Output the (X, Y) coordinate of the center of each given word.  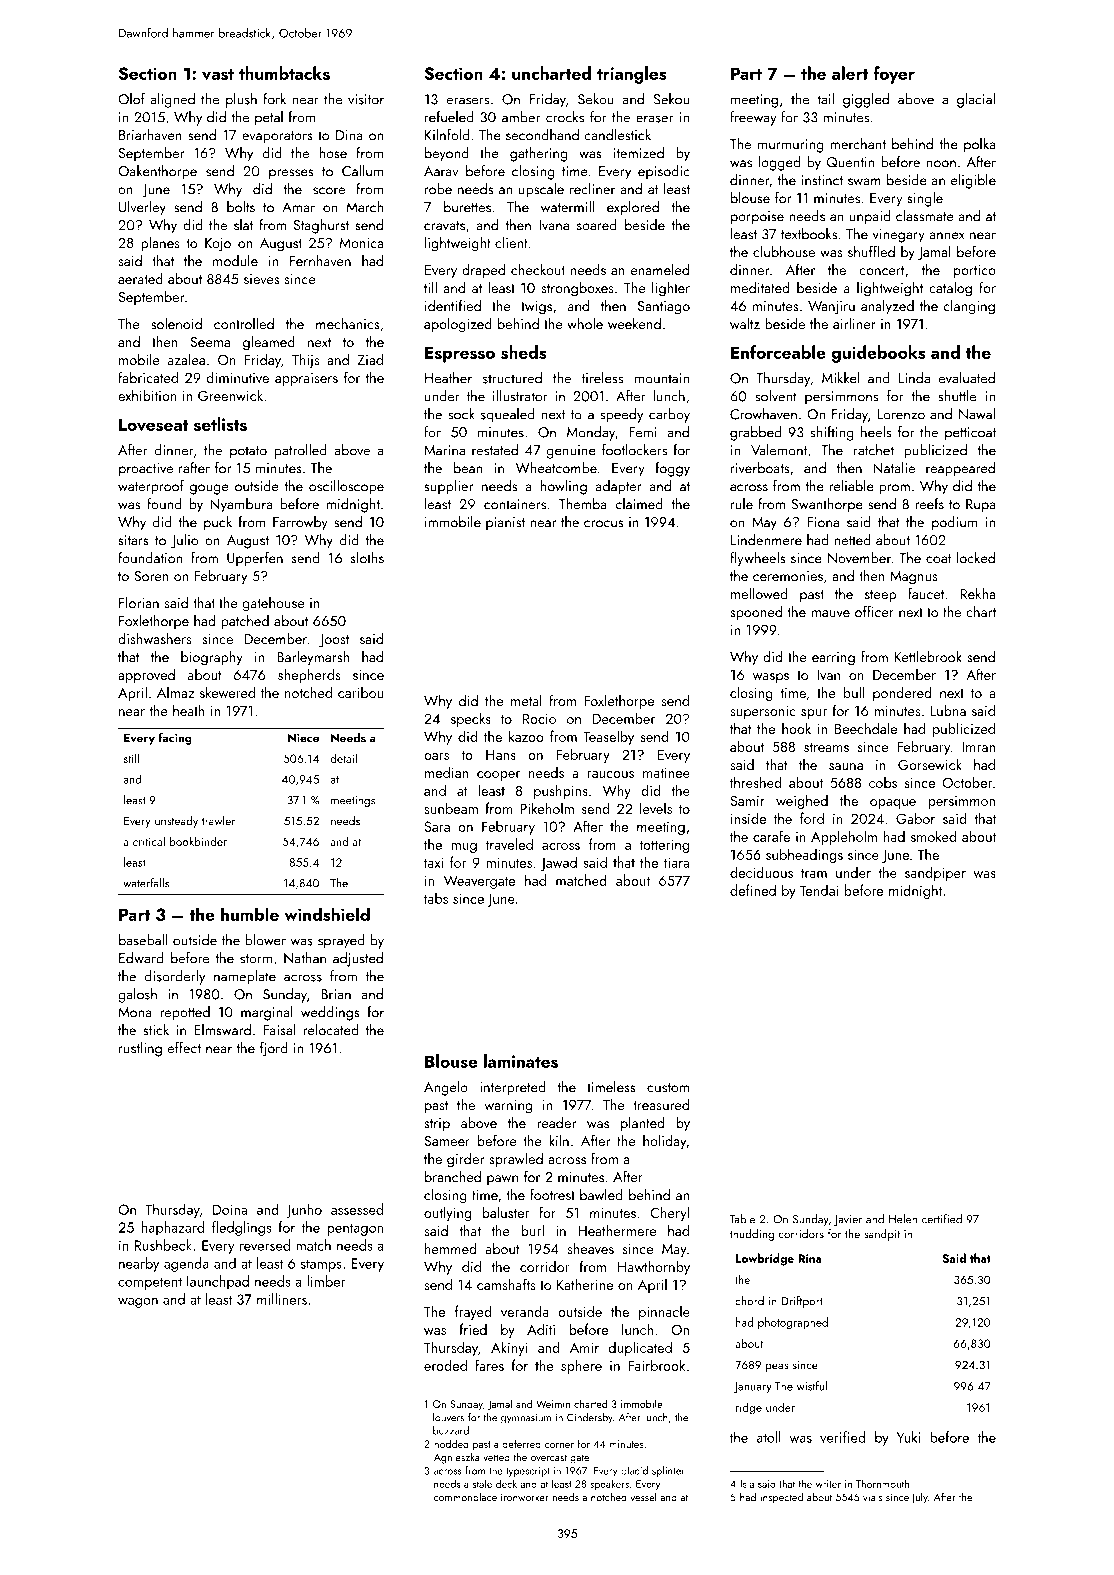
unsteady (176, 822)
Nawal (977, 414)
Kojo (218, 245)
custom (668, 1088)
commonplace (465, 1498)
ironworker (525, 1497)
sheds (523, 352)
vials (872, 1497)
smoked (933, 836)
